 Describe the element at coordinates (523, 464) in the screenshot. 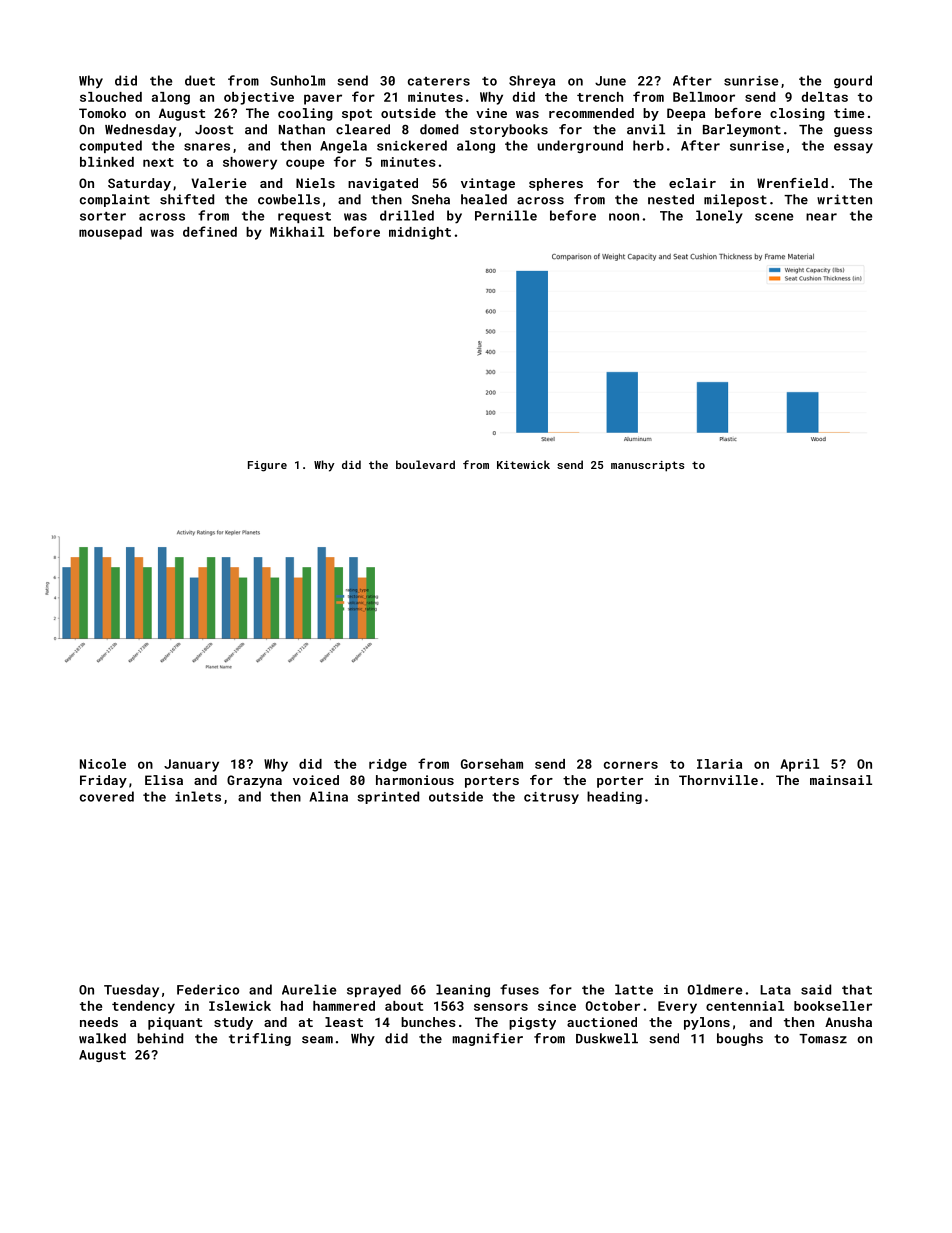

I see `Kitewick` at that location.
